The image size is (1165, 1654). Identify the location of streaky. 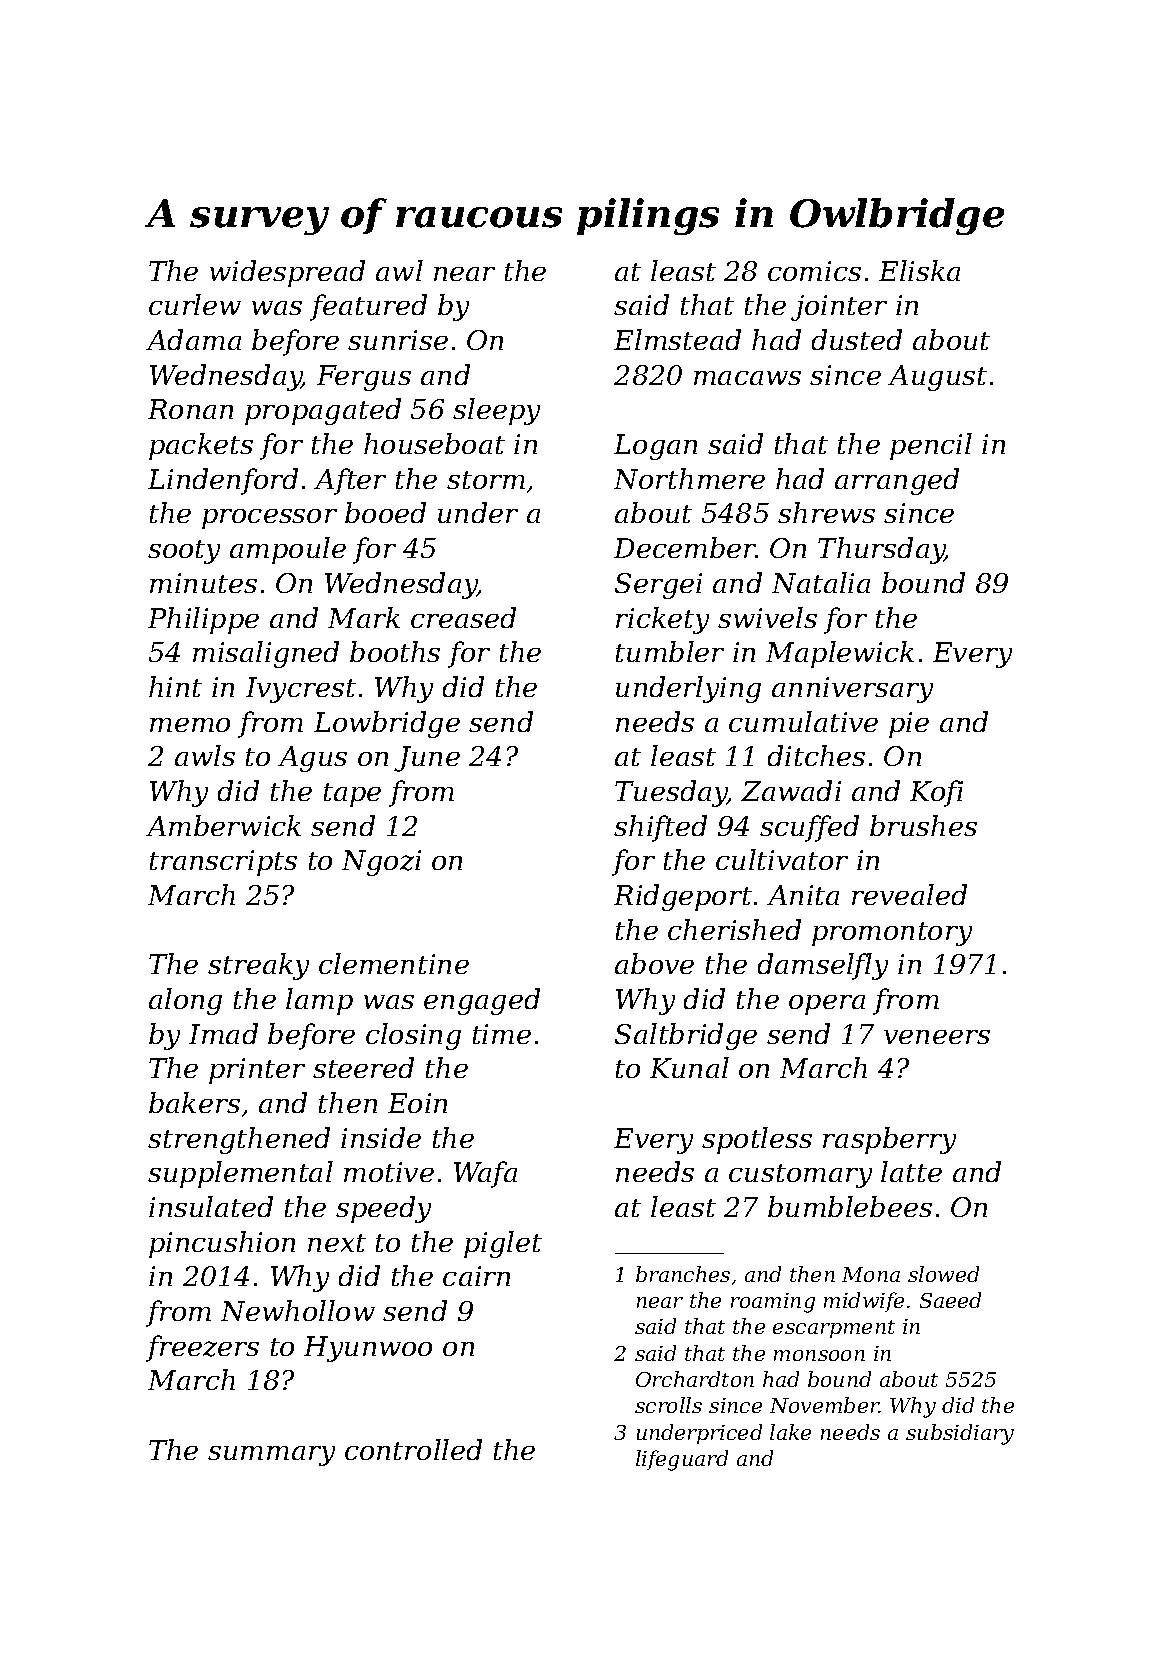
(258, 966).
